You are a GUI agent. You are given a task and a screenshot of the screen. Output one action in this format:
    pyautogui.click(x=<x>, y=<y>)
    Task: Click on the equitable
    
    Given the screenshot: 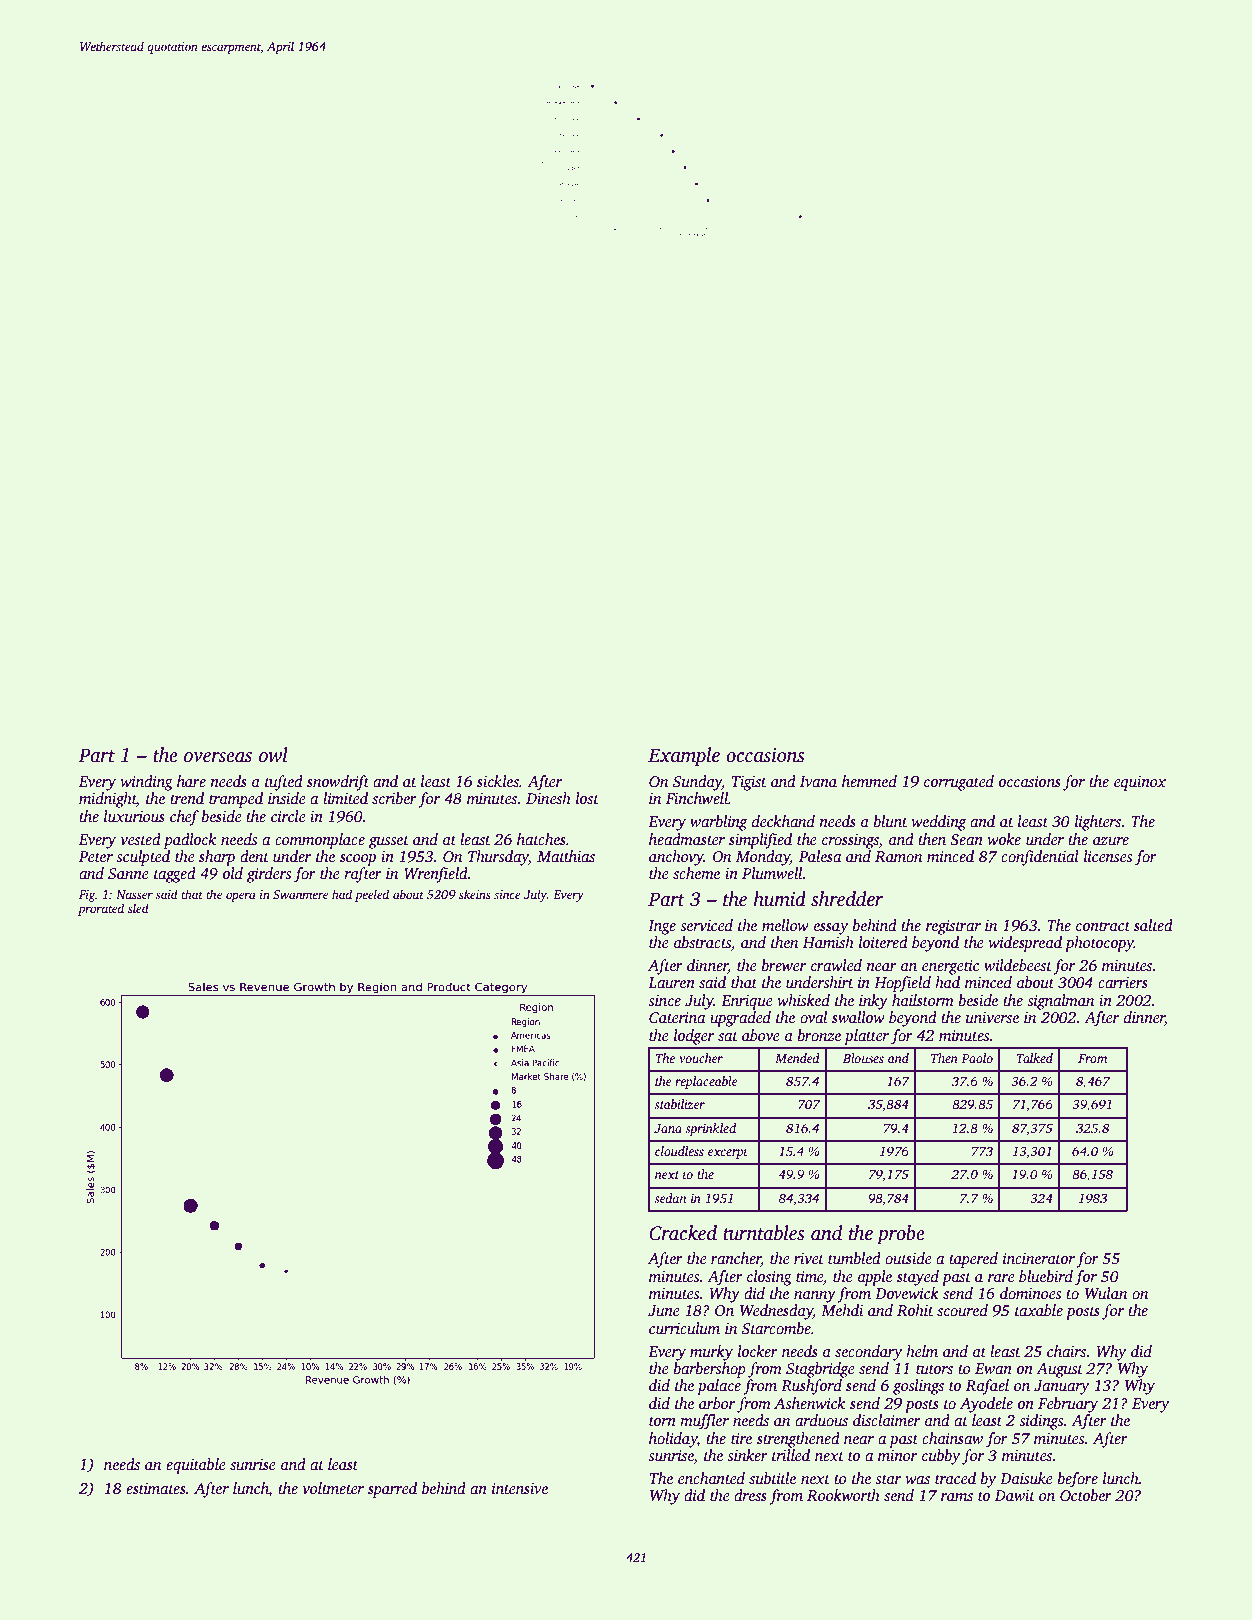 What is the action you would take?
    pyautogui.click(x=196, y=1466)
